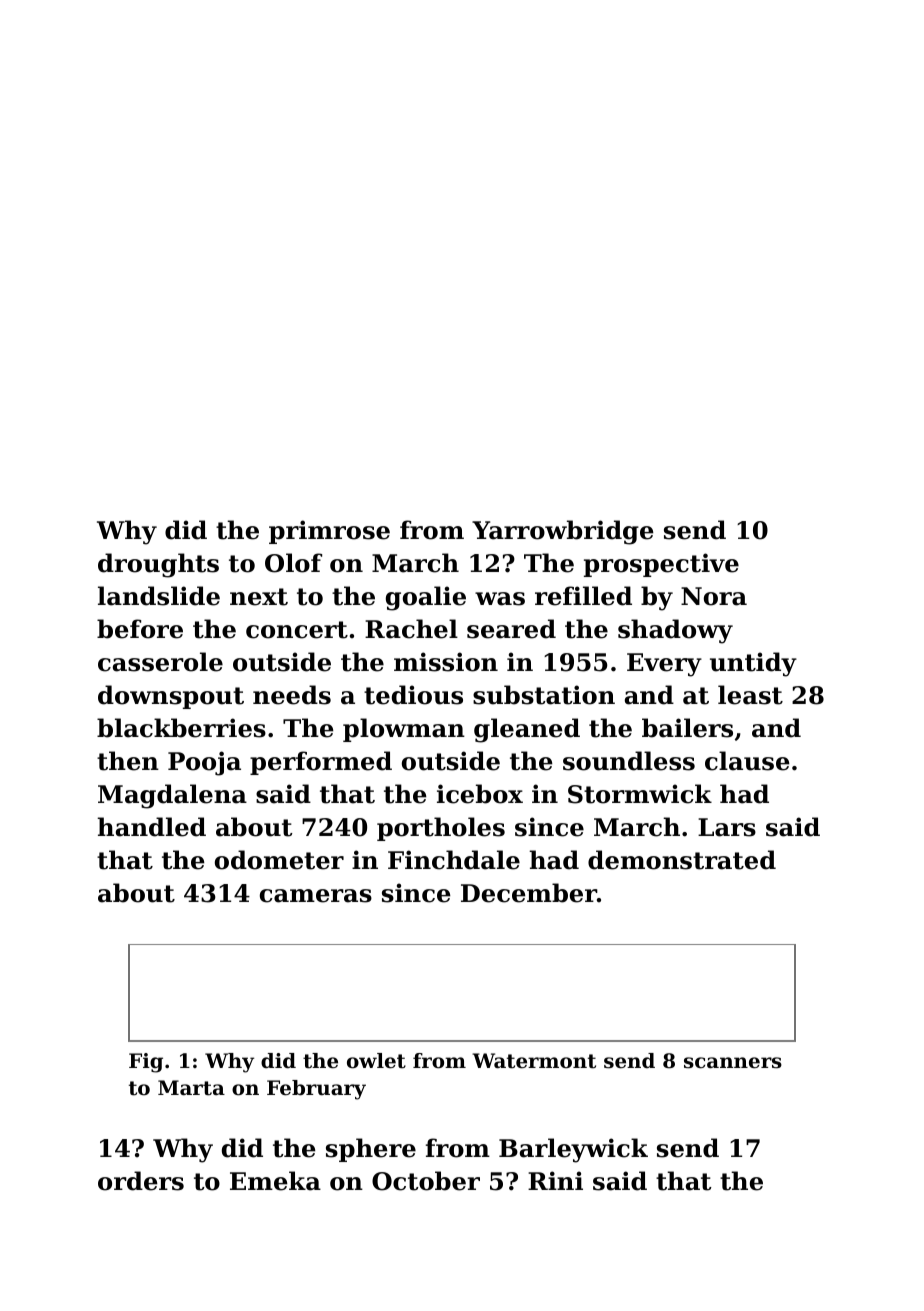 This screenshot has width=924, height=1311. I want to click on sphere, so click(371, 1150).
